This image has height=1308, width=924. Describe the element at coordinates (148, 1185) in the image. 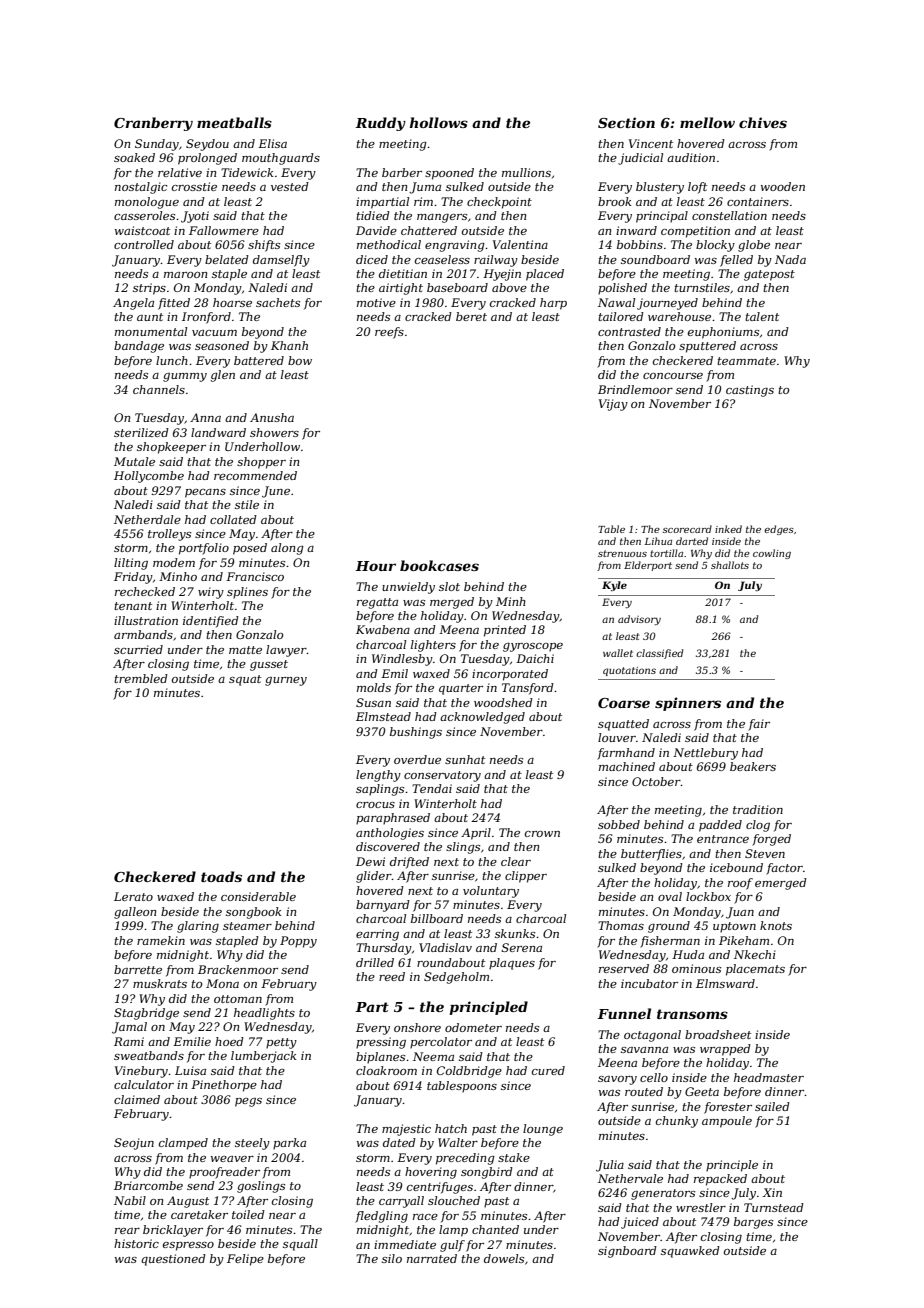

I see `Briarcombe` at that location.
